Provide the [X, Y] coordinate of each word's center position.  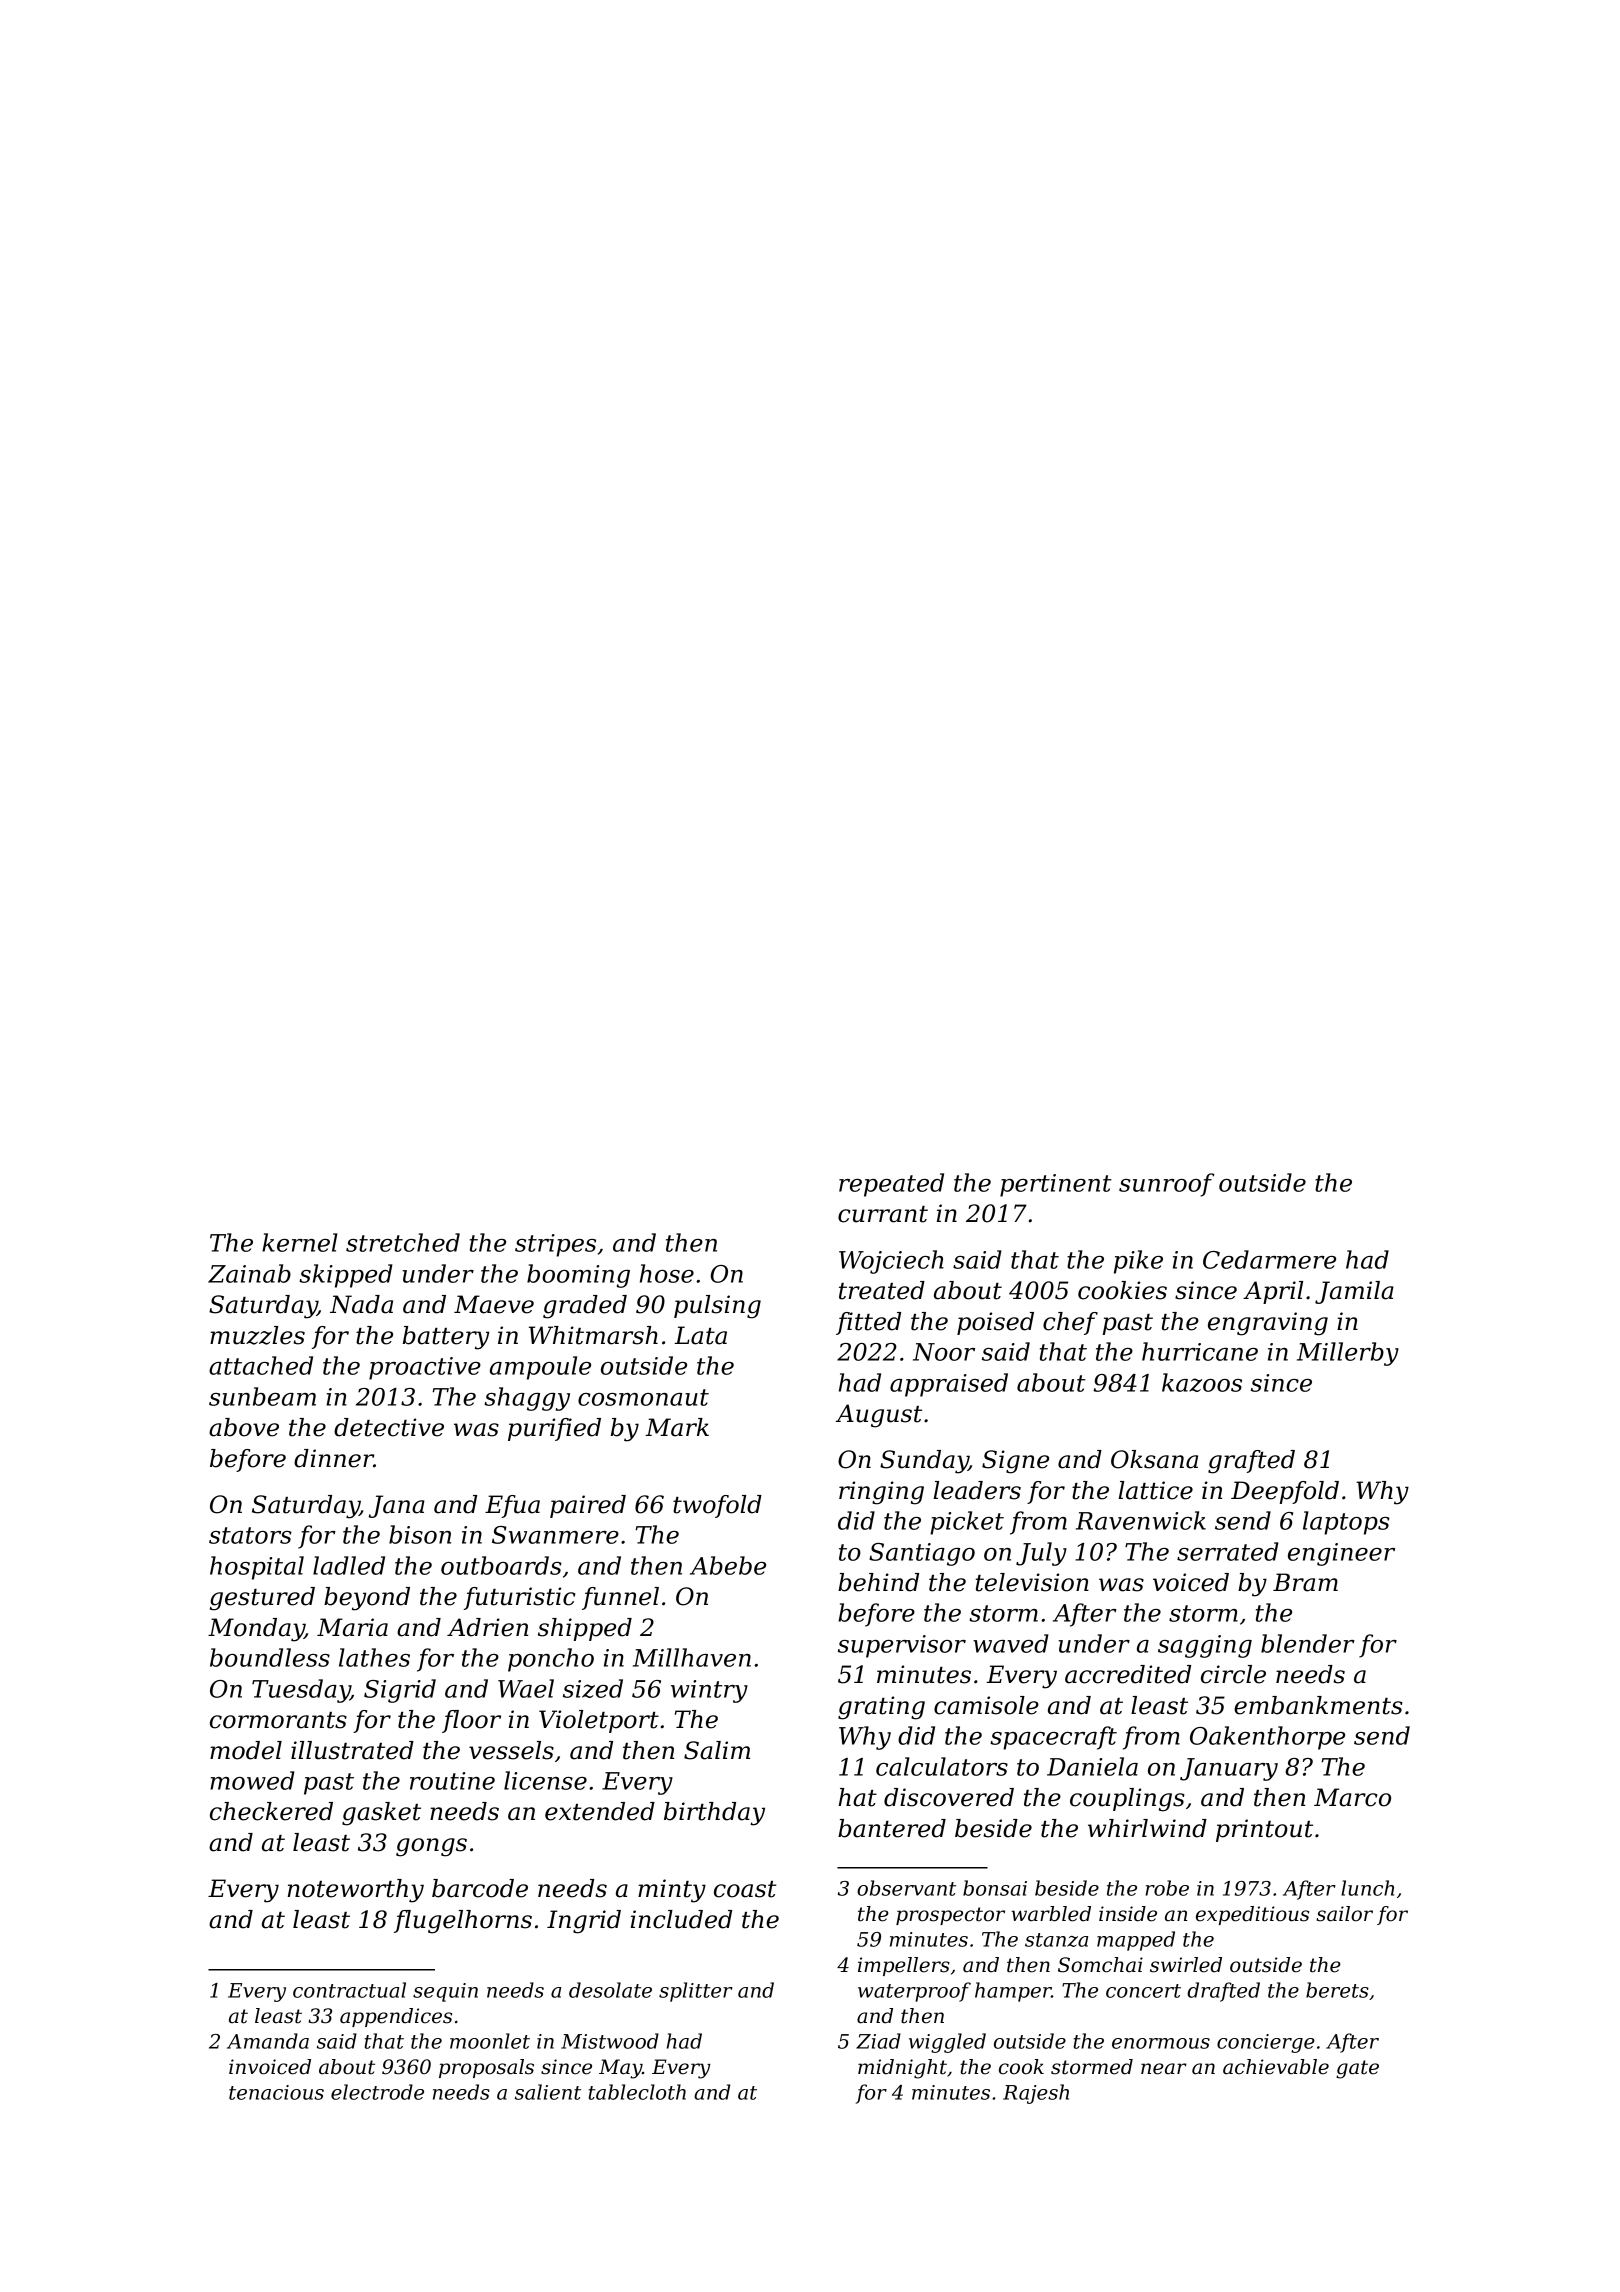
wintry [709, 1691]
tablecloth [637, 2092]
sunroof [1167, 1185]
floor [471, 1721]
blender [1308, 1643]
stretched [403, 1242]
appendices [396, 2017]
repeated [891, 1185]
